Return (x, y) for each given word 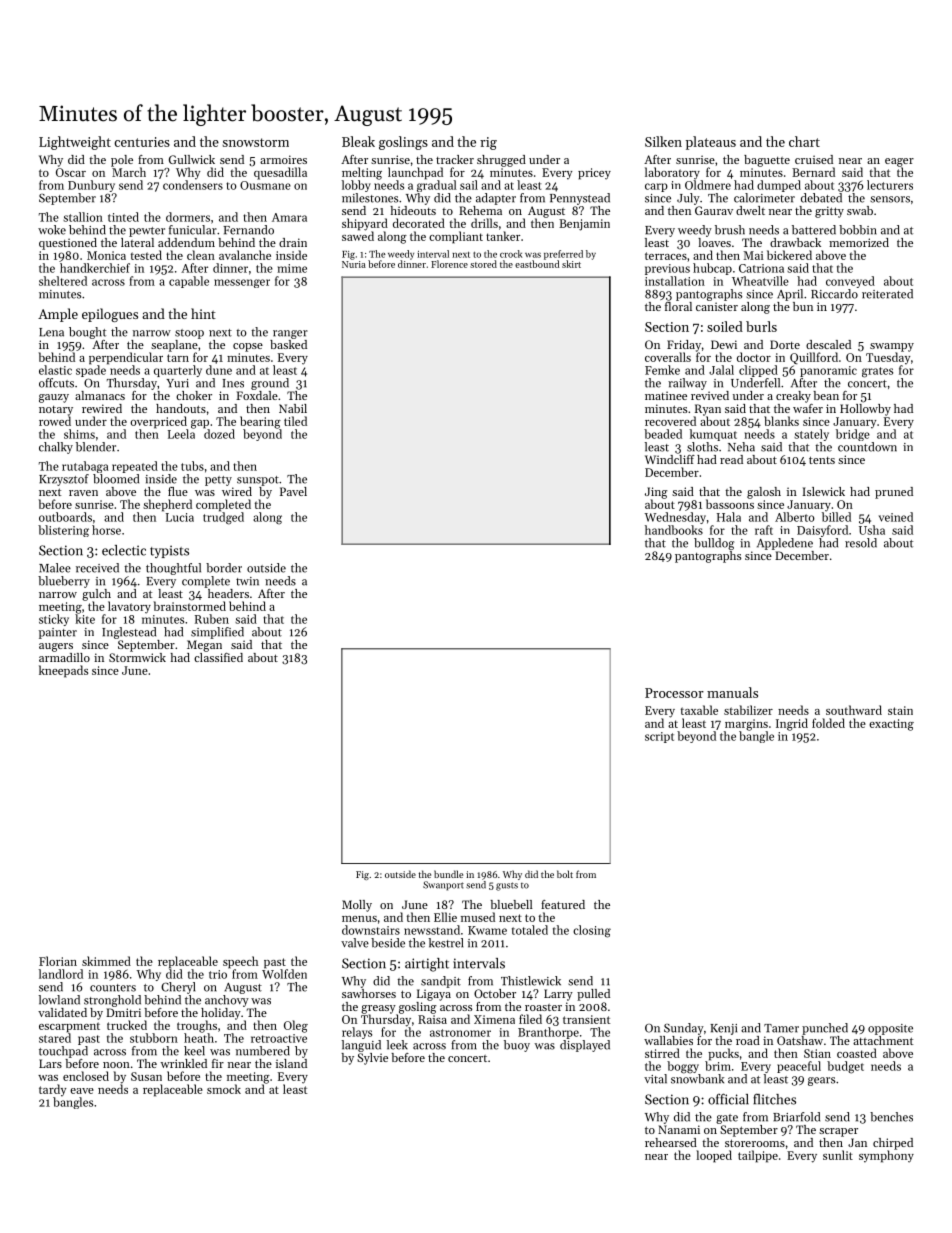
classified (218, 657)
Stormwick (137, 657)
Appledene (785, 544)
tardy (52, 1090)
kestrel (446, 943)
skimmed (106, 961)
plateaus (711, 143)
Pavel (293, 491)
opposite (890, 1029)
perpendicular (126, 358)
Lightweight (75, 143)
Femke (662, 370)
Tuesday (888, 358)
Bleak (358, 141)
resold (861, 543)
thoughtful (173, 569)
